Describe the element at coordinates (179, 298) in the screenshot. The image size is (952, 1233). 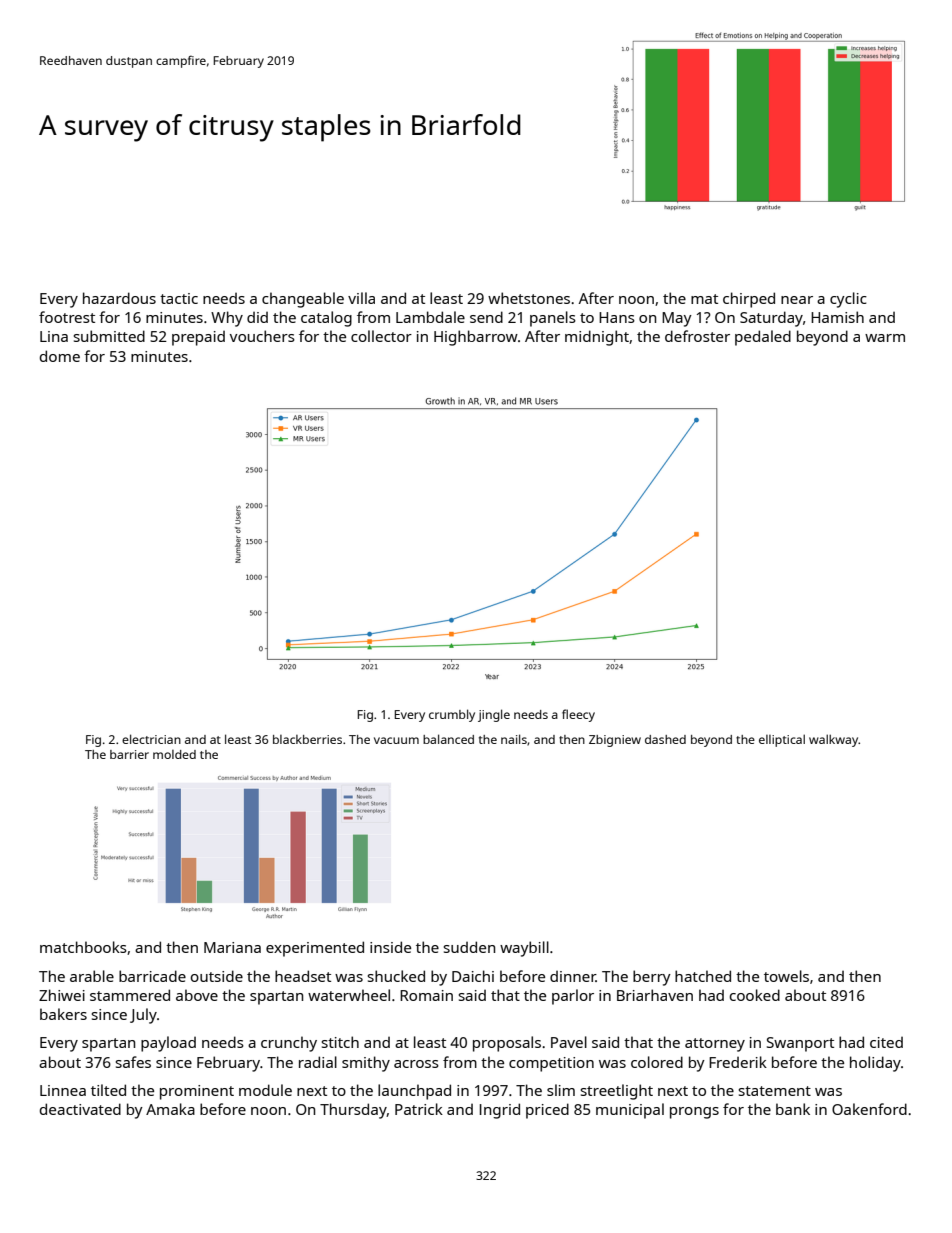
I see `tactic` at that location.
